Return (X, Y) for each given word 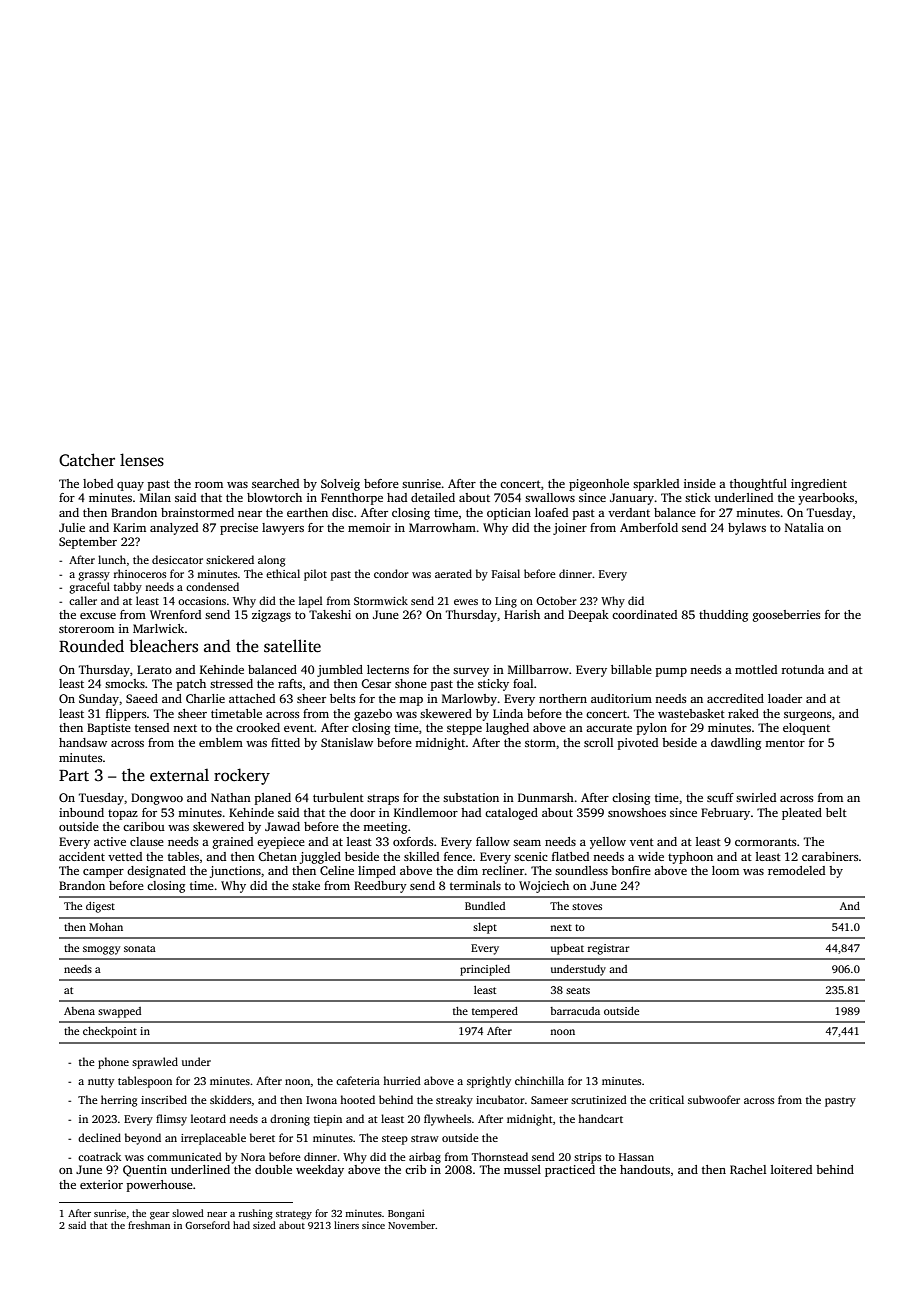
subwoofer (714, 1099)
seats (578, 990)
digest (100, 907)
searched (275, 483)
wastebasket (691, 713)
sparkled (656, 485)
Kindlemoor (426, 812)
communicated (184, 1156)
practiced (570, 1171)
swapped (119, 1012)
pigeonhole (599, 485)
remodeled (796, 870)
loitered (791, 1169)
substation (471, 797)
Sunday (99, 700)
